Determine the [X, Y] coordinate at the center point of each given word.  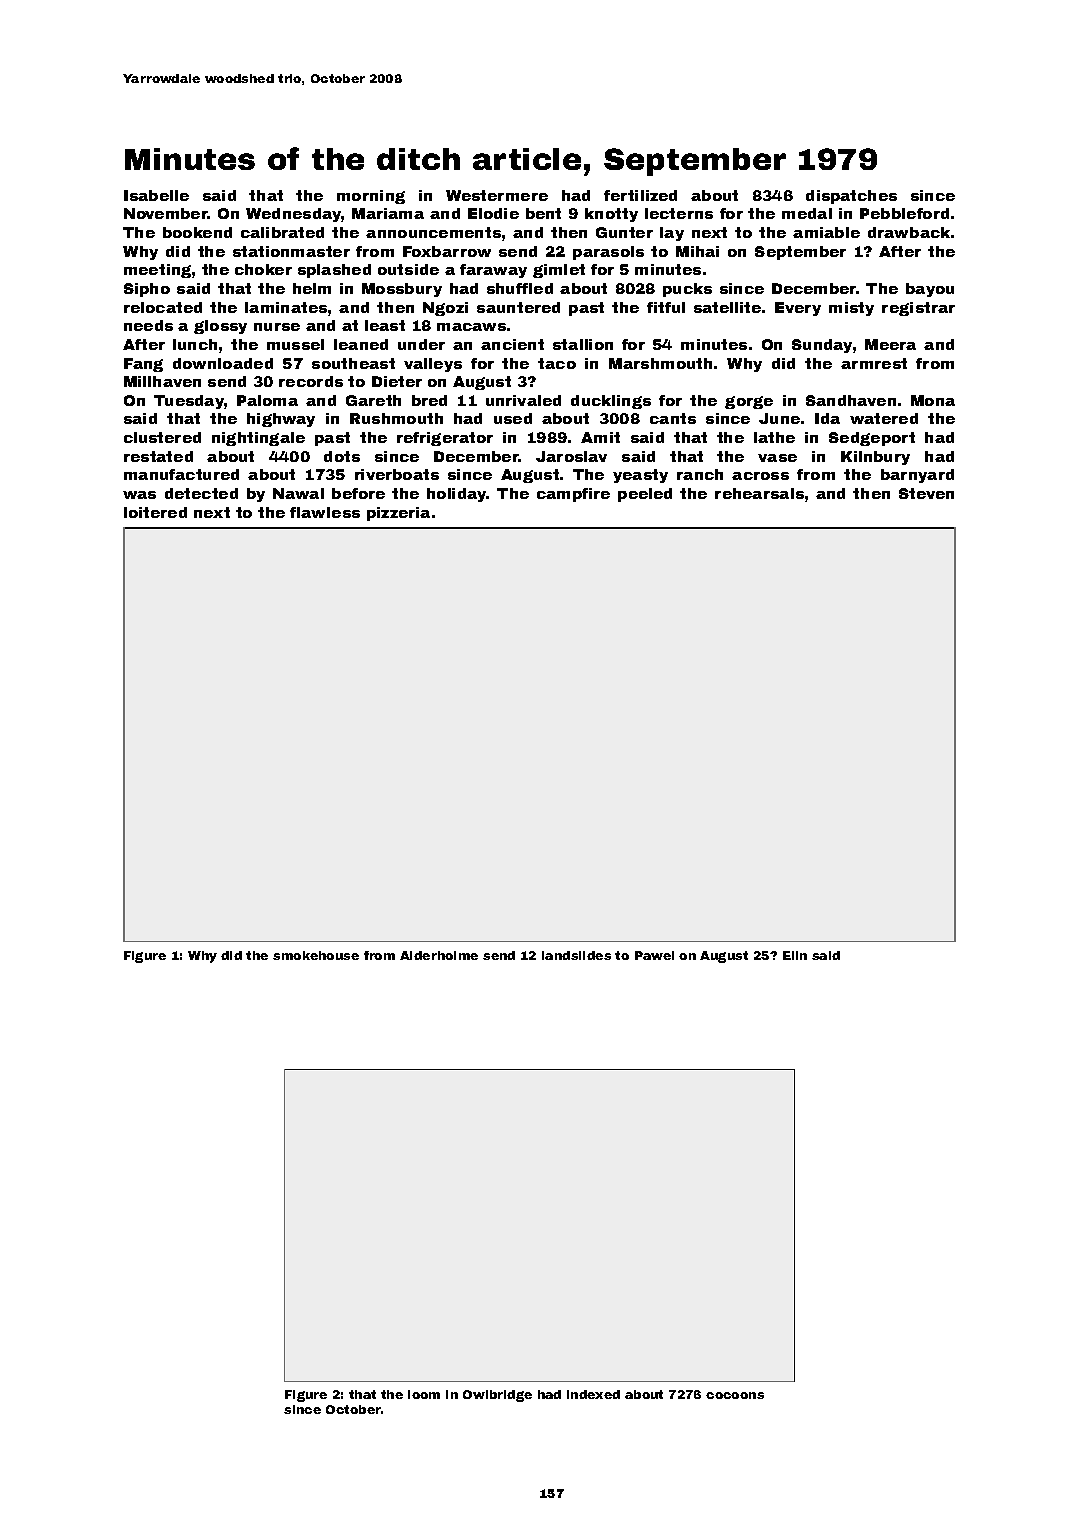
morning [371, 197]
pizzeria [398, 514]
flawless [325, 512]
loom [424, 1394]
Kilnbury [875, 458]
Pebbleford [904, 213]
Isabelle [156, 195]
